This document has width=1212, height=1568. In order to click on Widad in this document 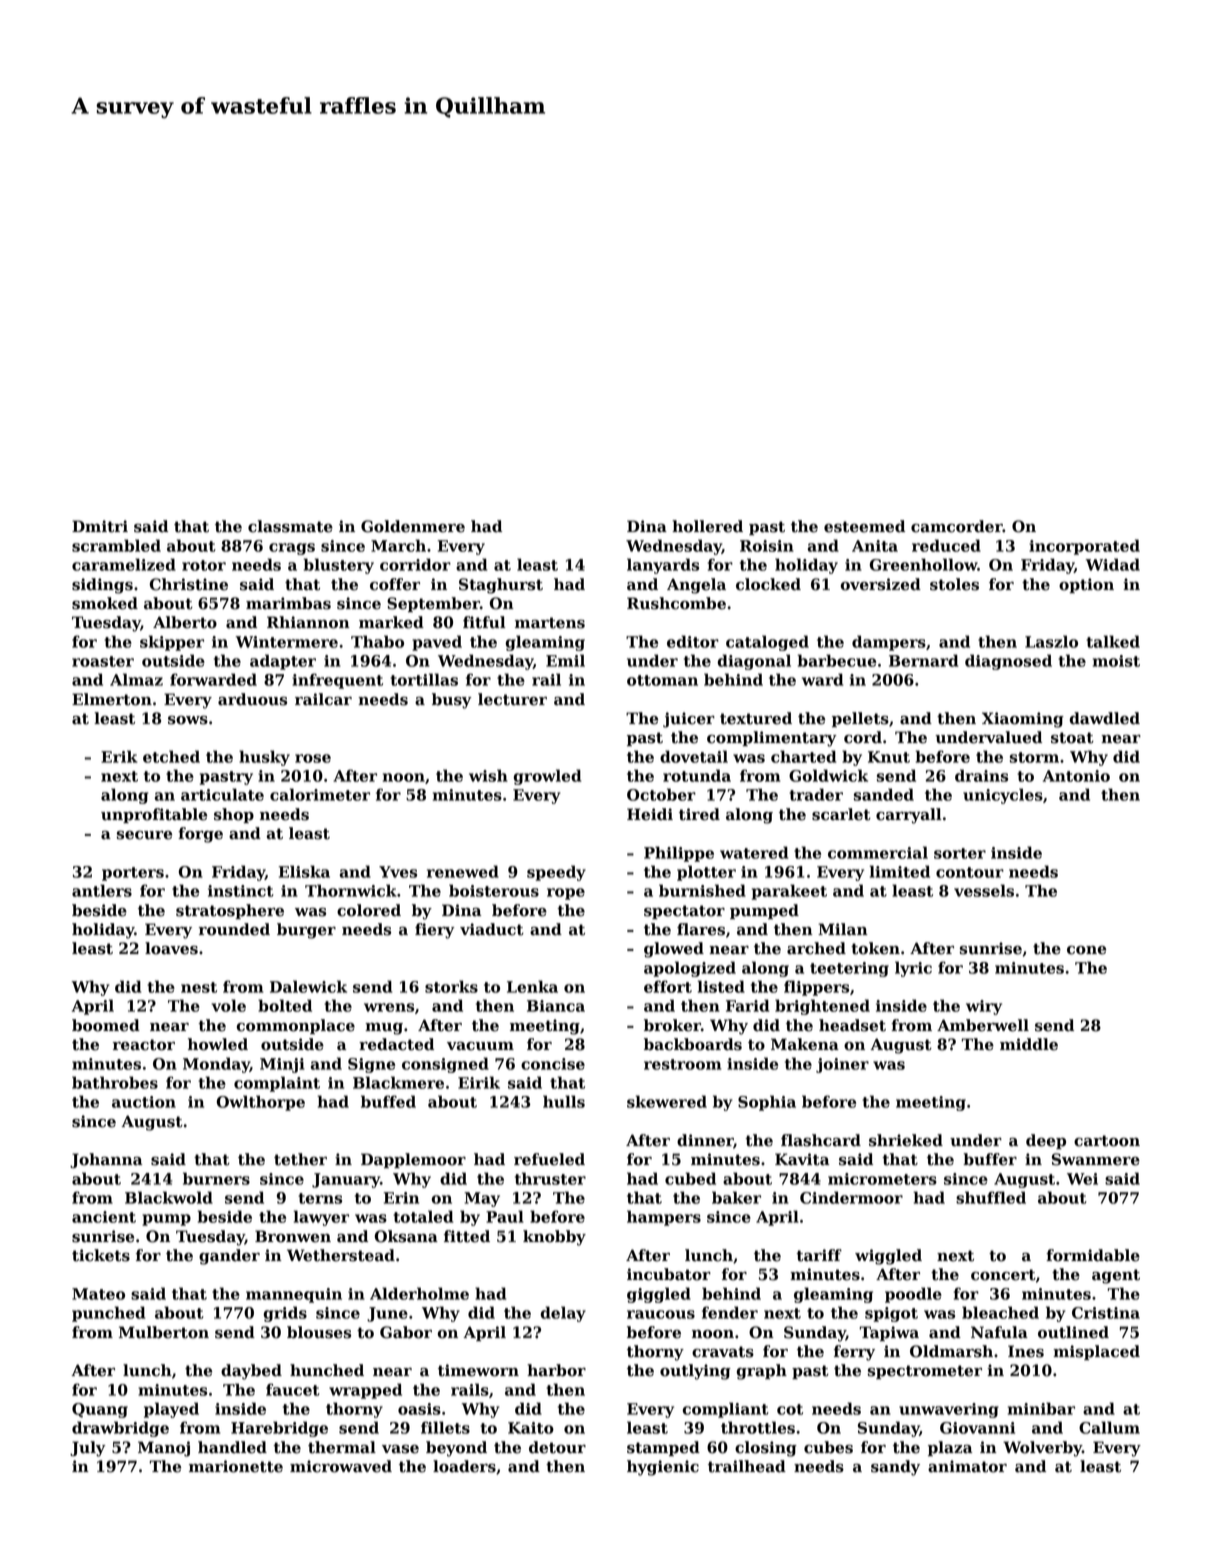, I will do `click(1113, 564)`.
